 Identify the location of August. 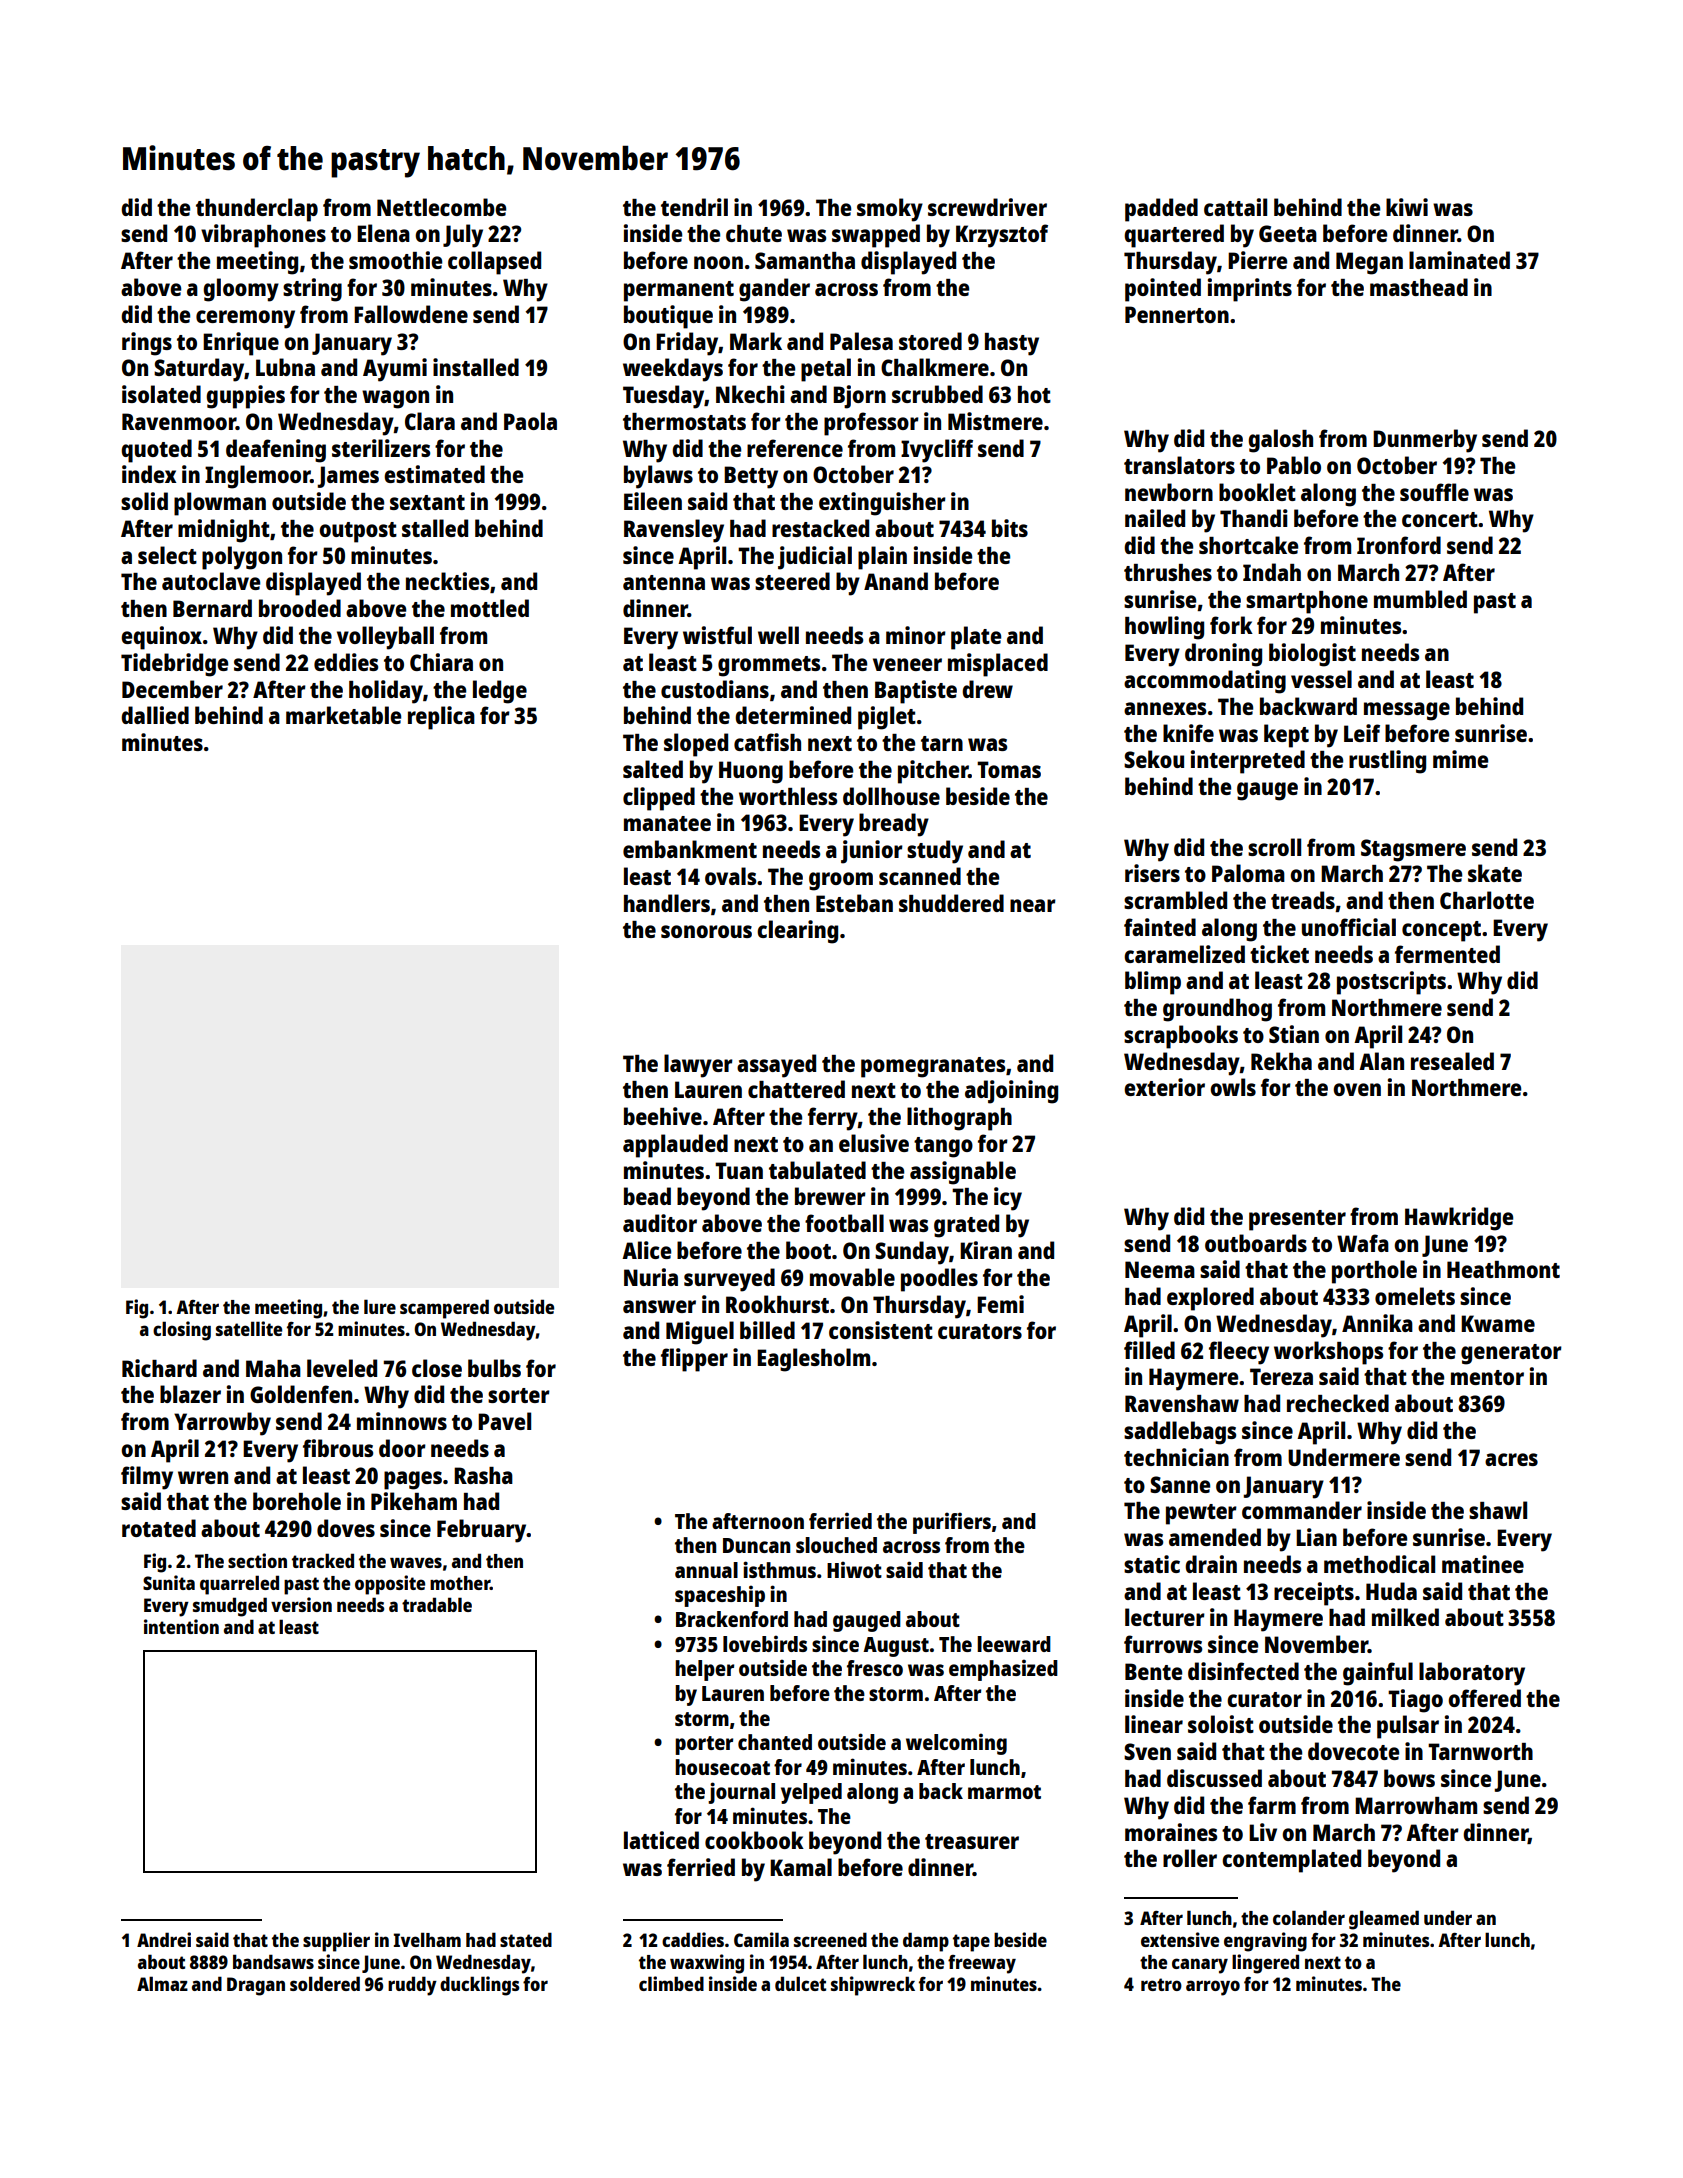
(896, 1647).
